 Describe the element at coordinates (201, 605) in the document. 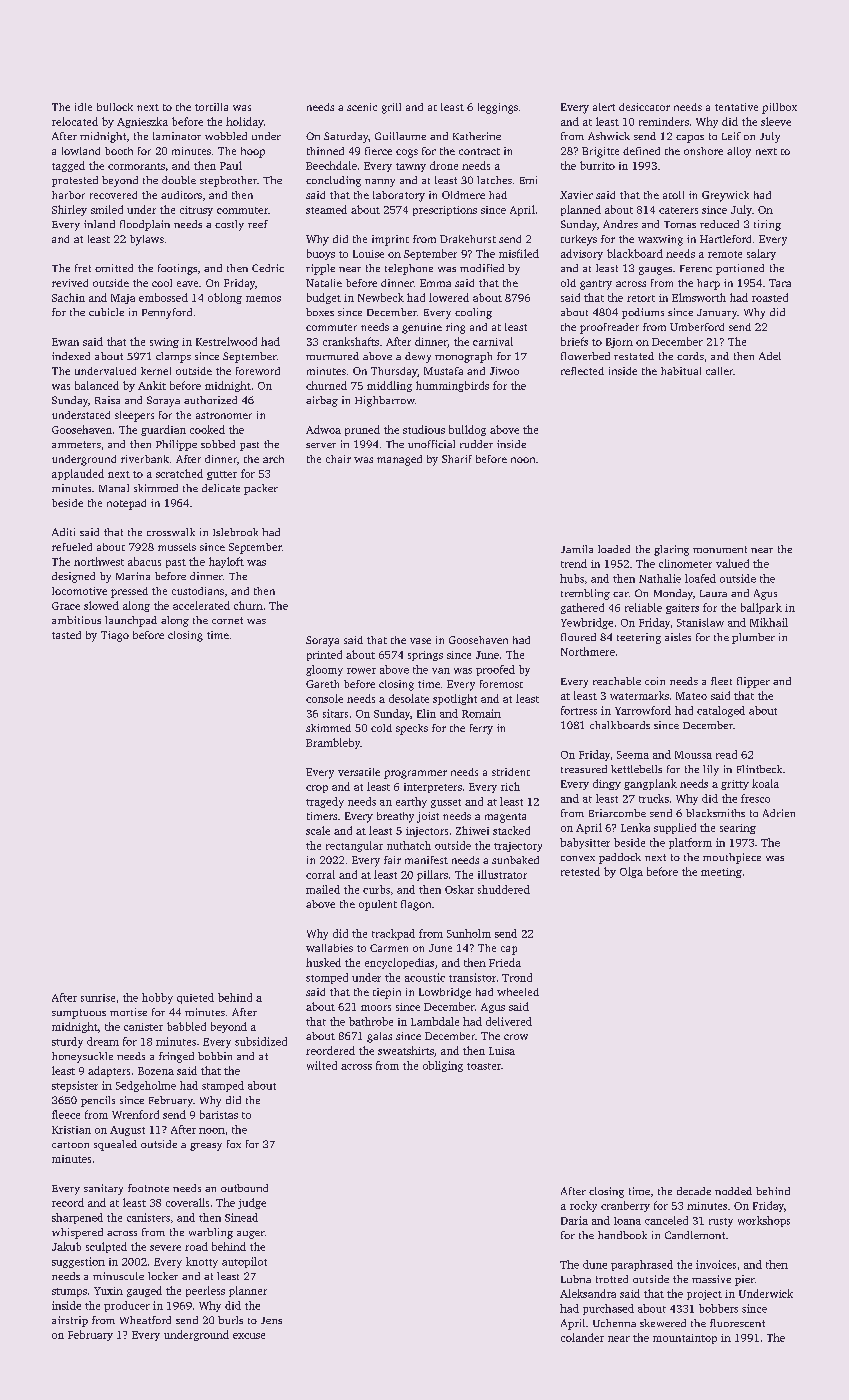

I see `accelerated` at that location.
